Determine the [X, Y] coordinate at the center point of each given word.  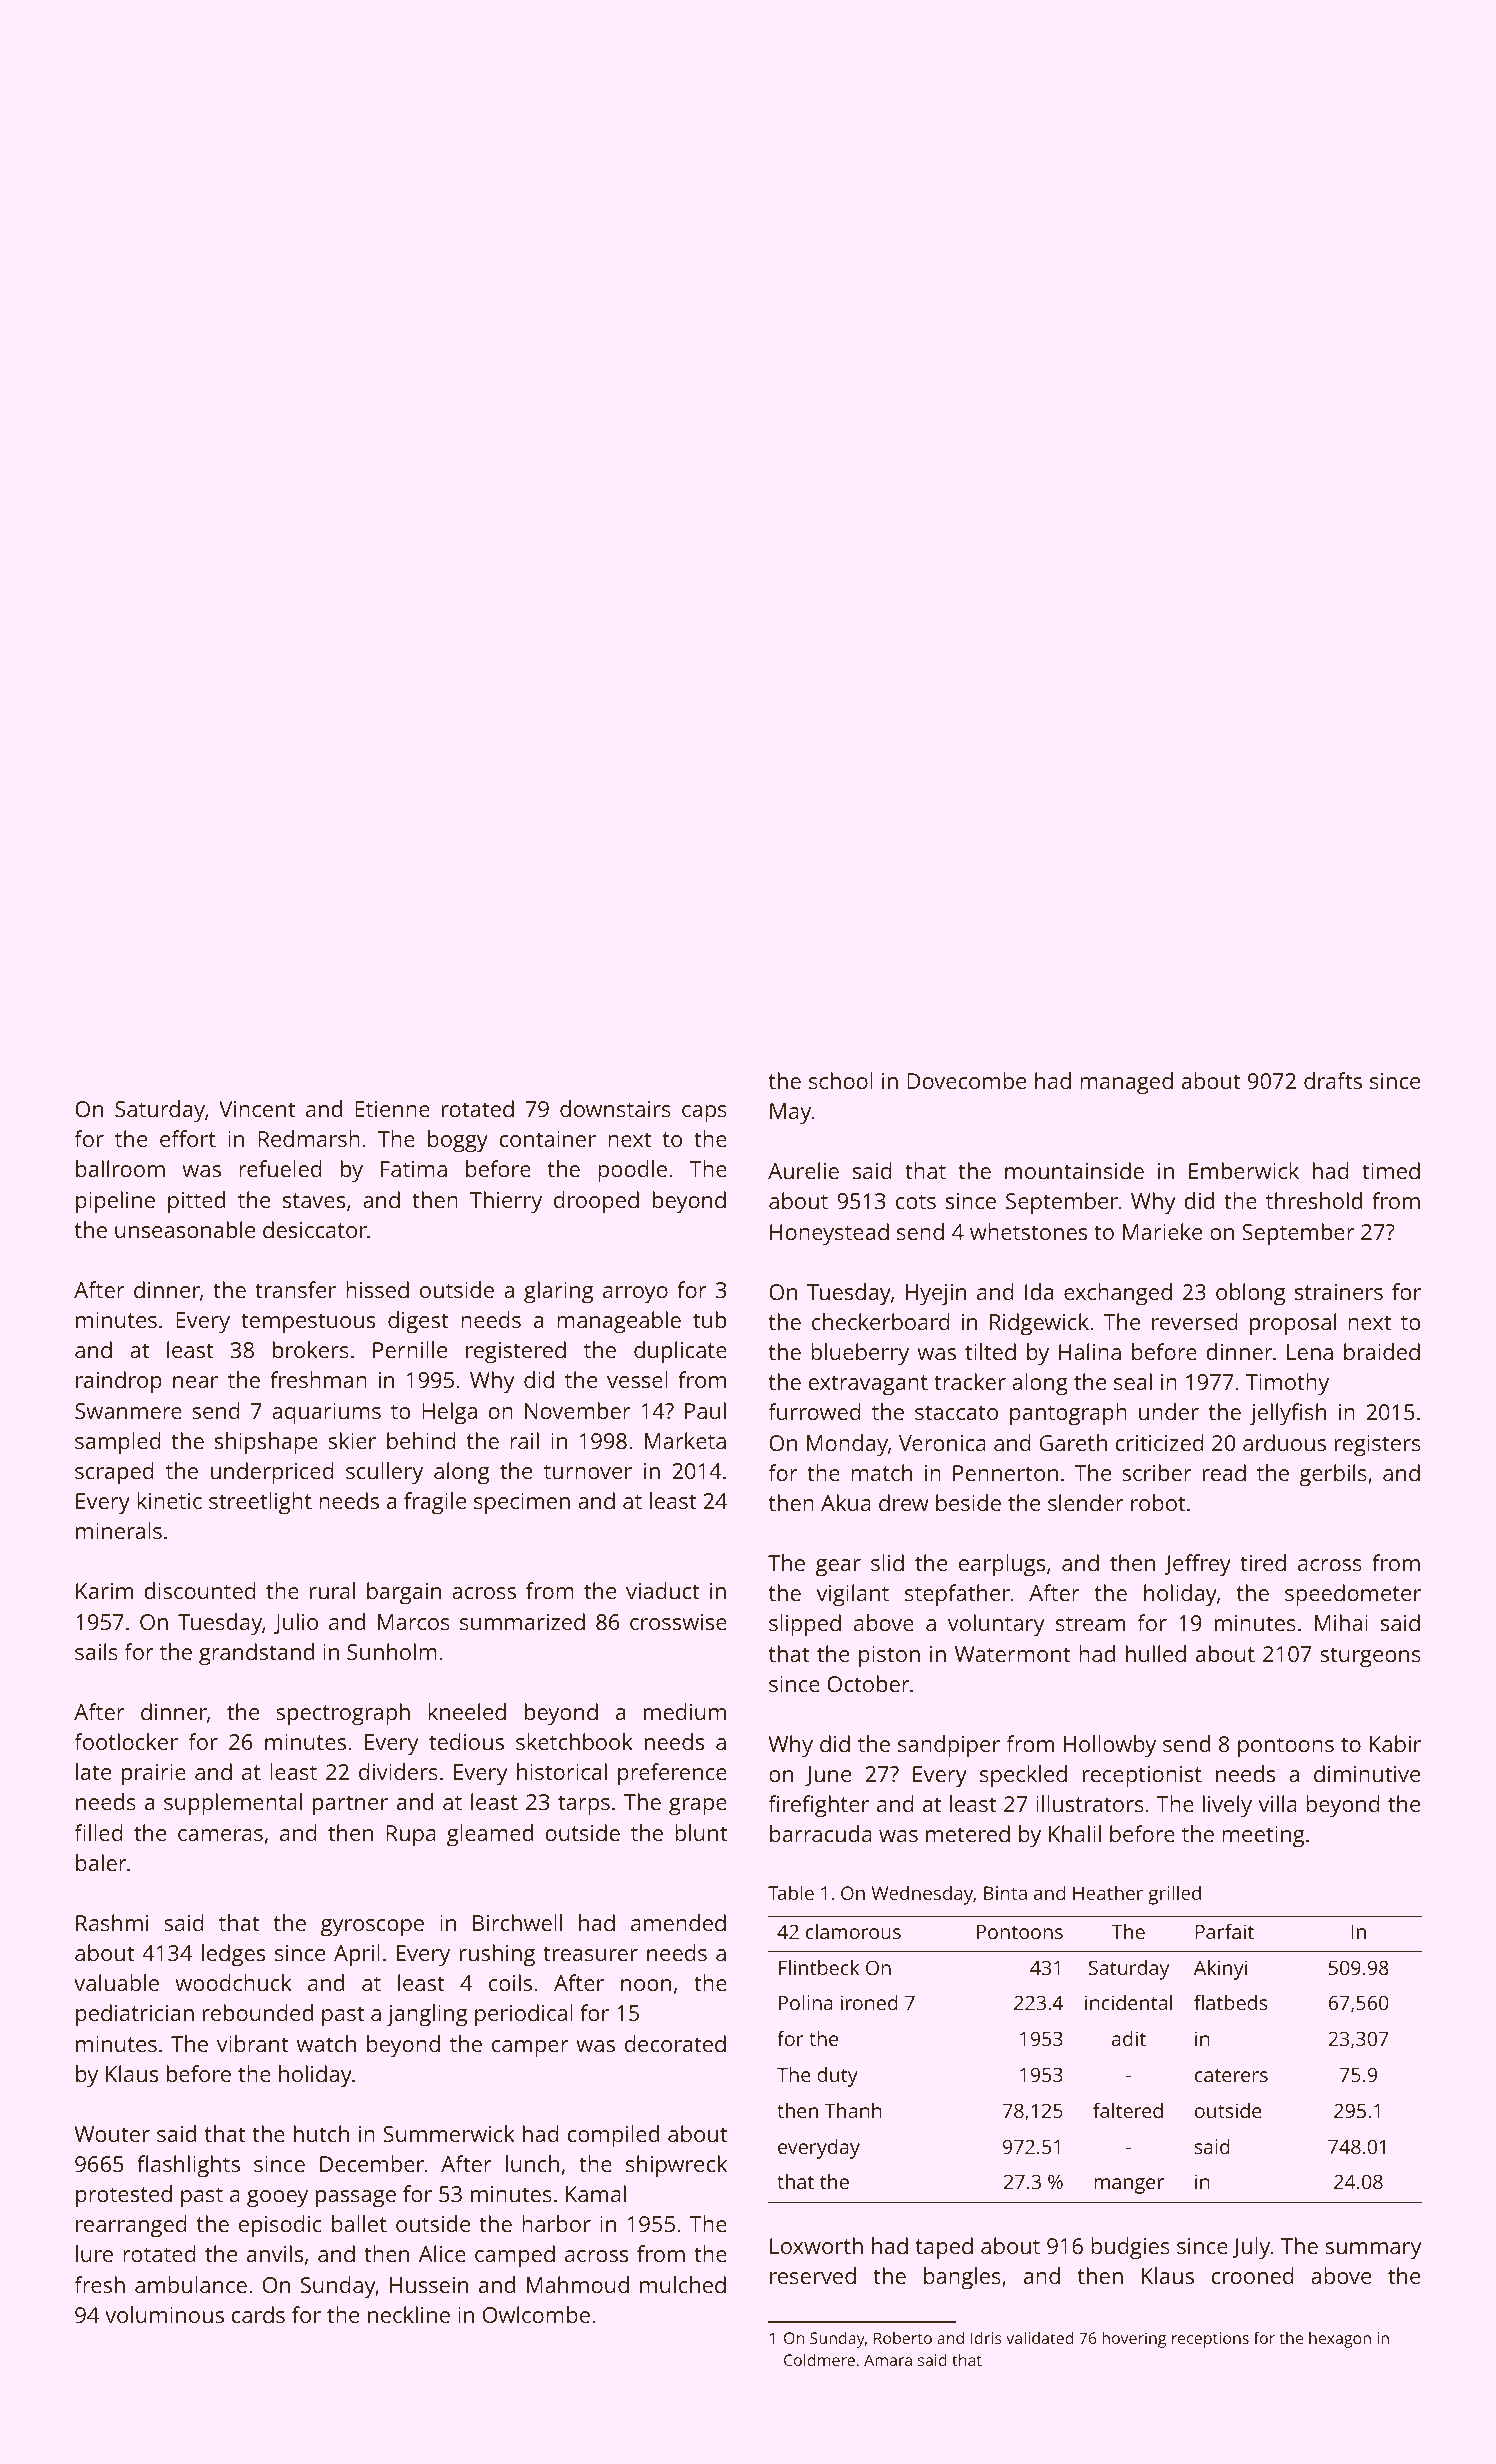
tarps [584, 1805]
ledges [233, 1955]
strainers [1339, 1292]
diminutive [1367, 1773]
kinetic [169, 1500]
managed [1126, 1083]
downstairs [615, 1108]
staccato [956, 1412]
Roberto [903, 2338]
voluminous [164, 2314]
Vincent [257, 1109]
